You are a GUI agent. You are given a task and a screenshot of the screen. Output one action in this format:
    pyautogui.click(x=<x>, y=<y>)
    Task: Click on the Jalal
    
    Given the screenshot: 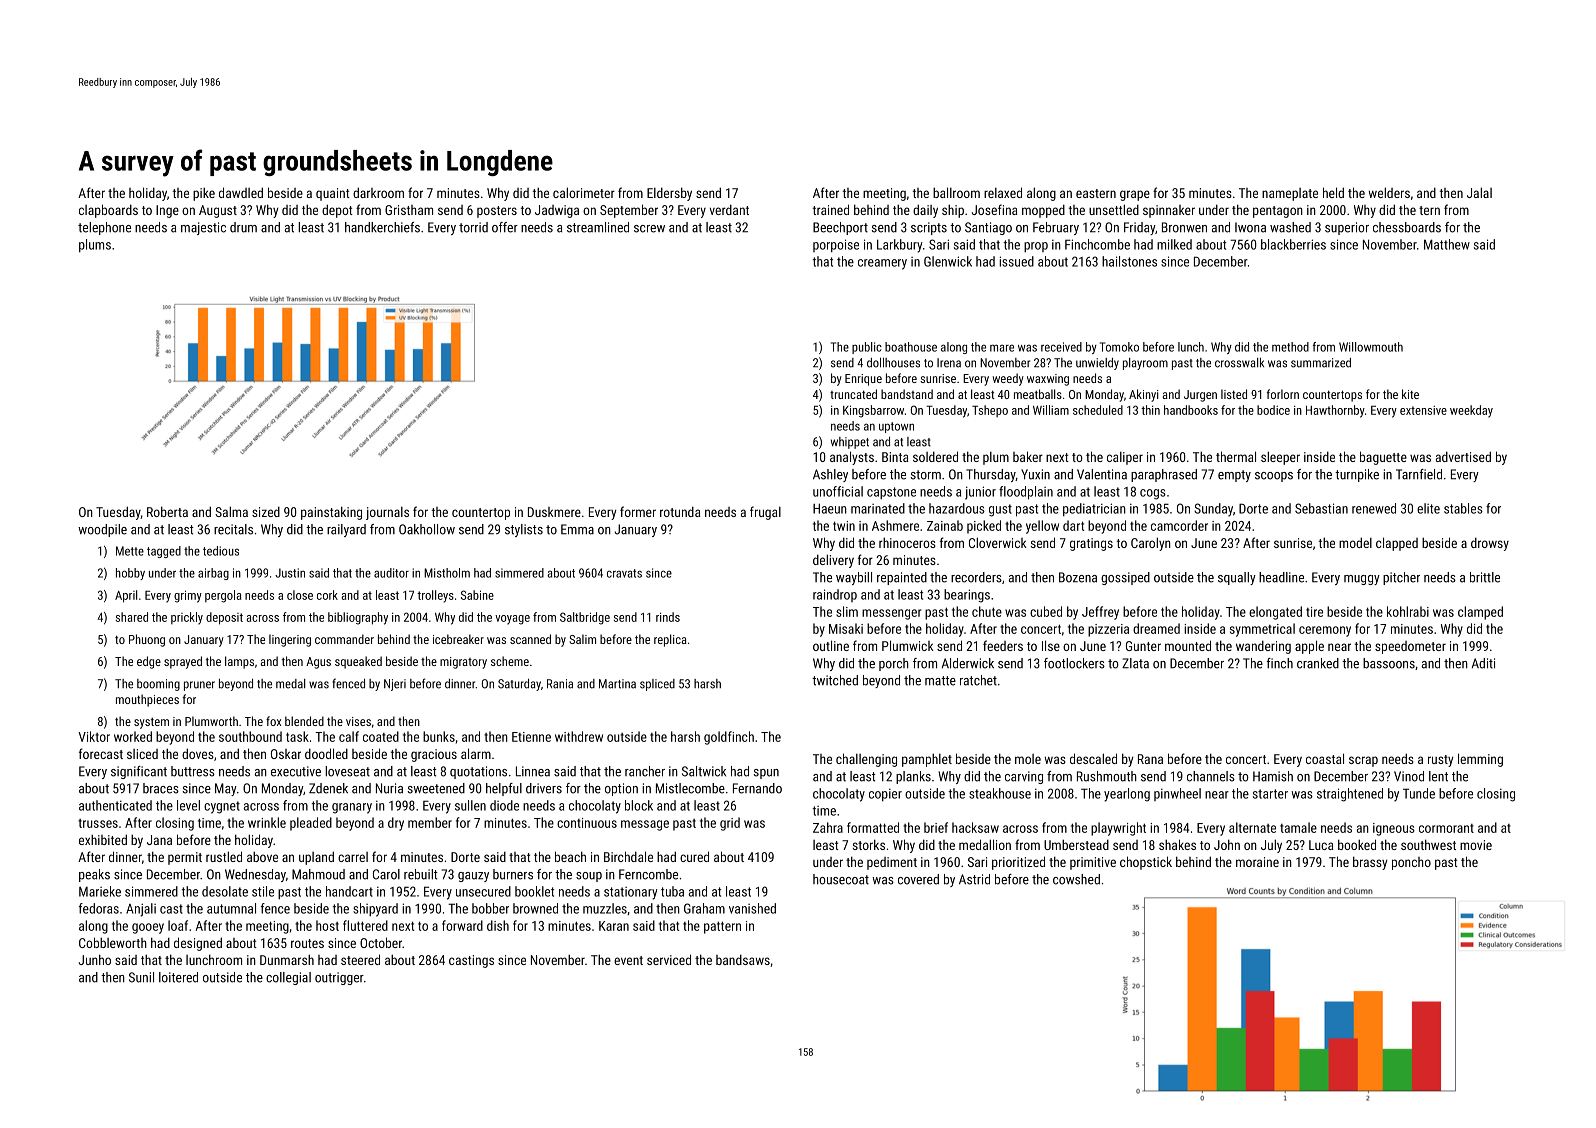 What is the action you would take?
    pyautogui.click(x=1479, y=192)
